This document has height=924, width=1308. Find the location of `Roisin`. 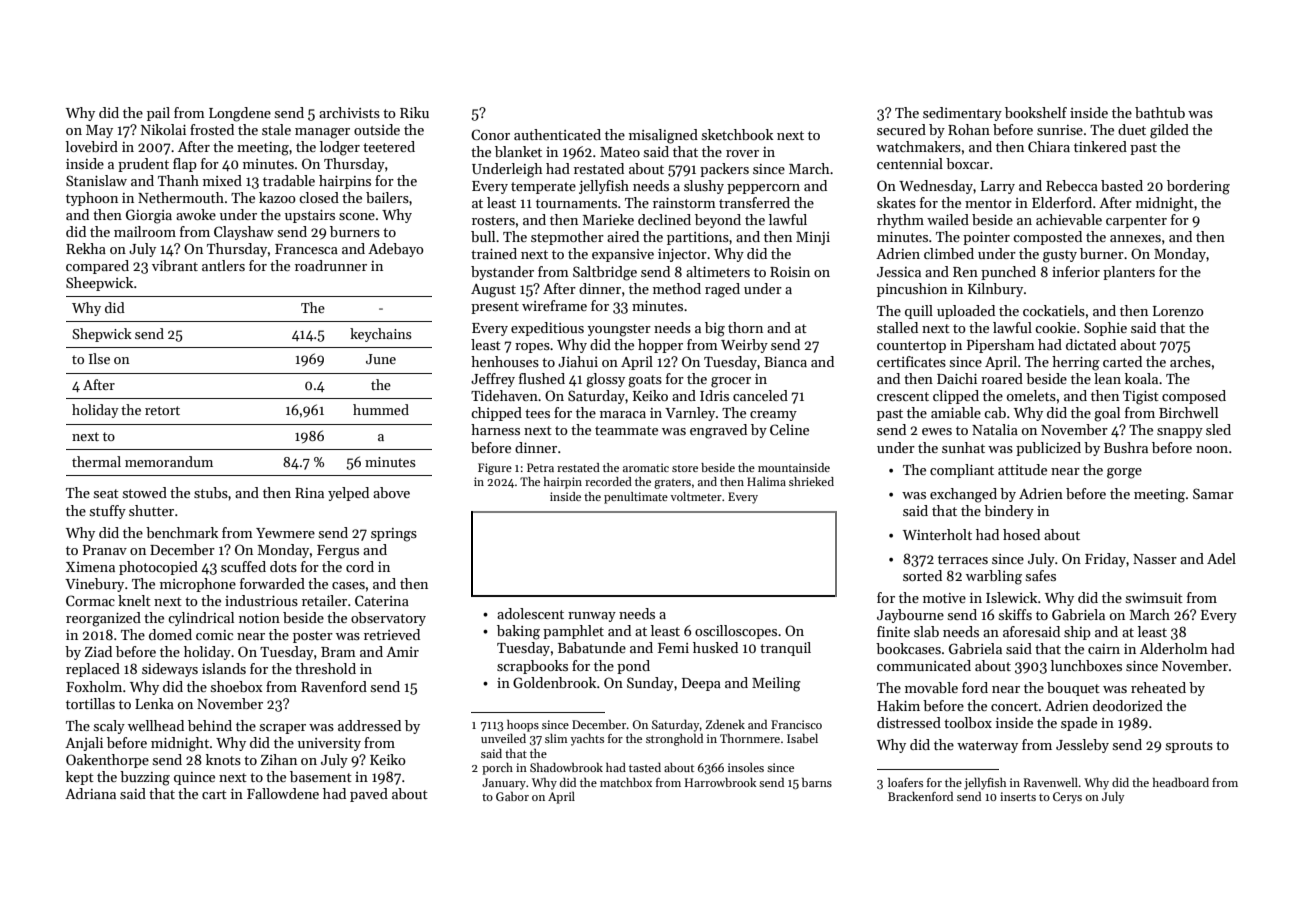

Roisin is located at coordinates (790, 272).
